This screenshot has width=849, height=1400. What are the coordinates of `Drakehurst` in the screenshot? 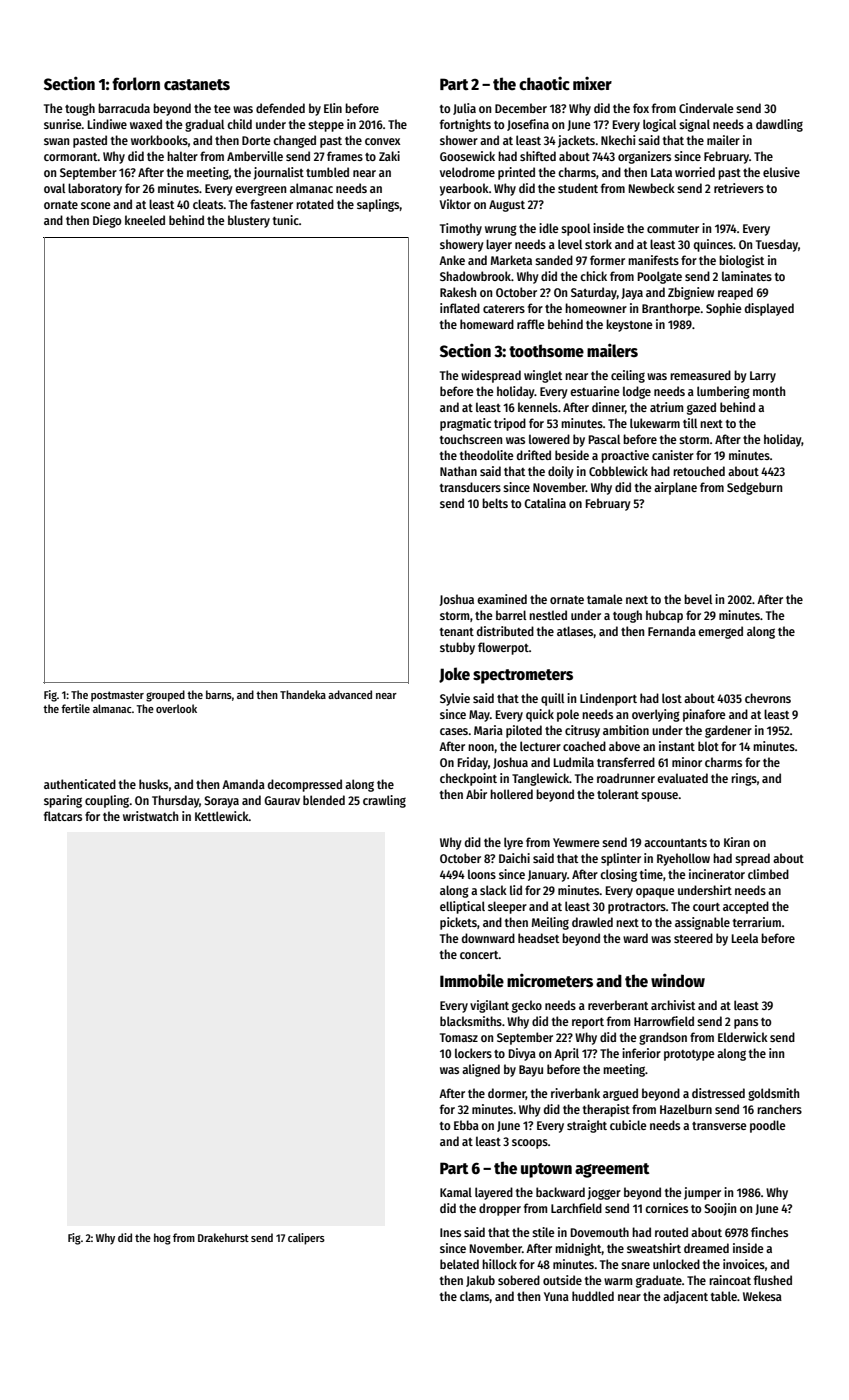 It's located at (223, 1237).
